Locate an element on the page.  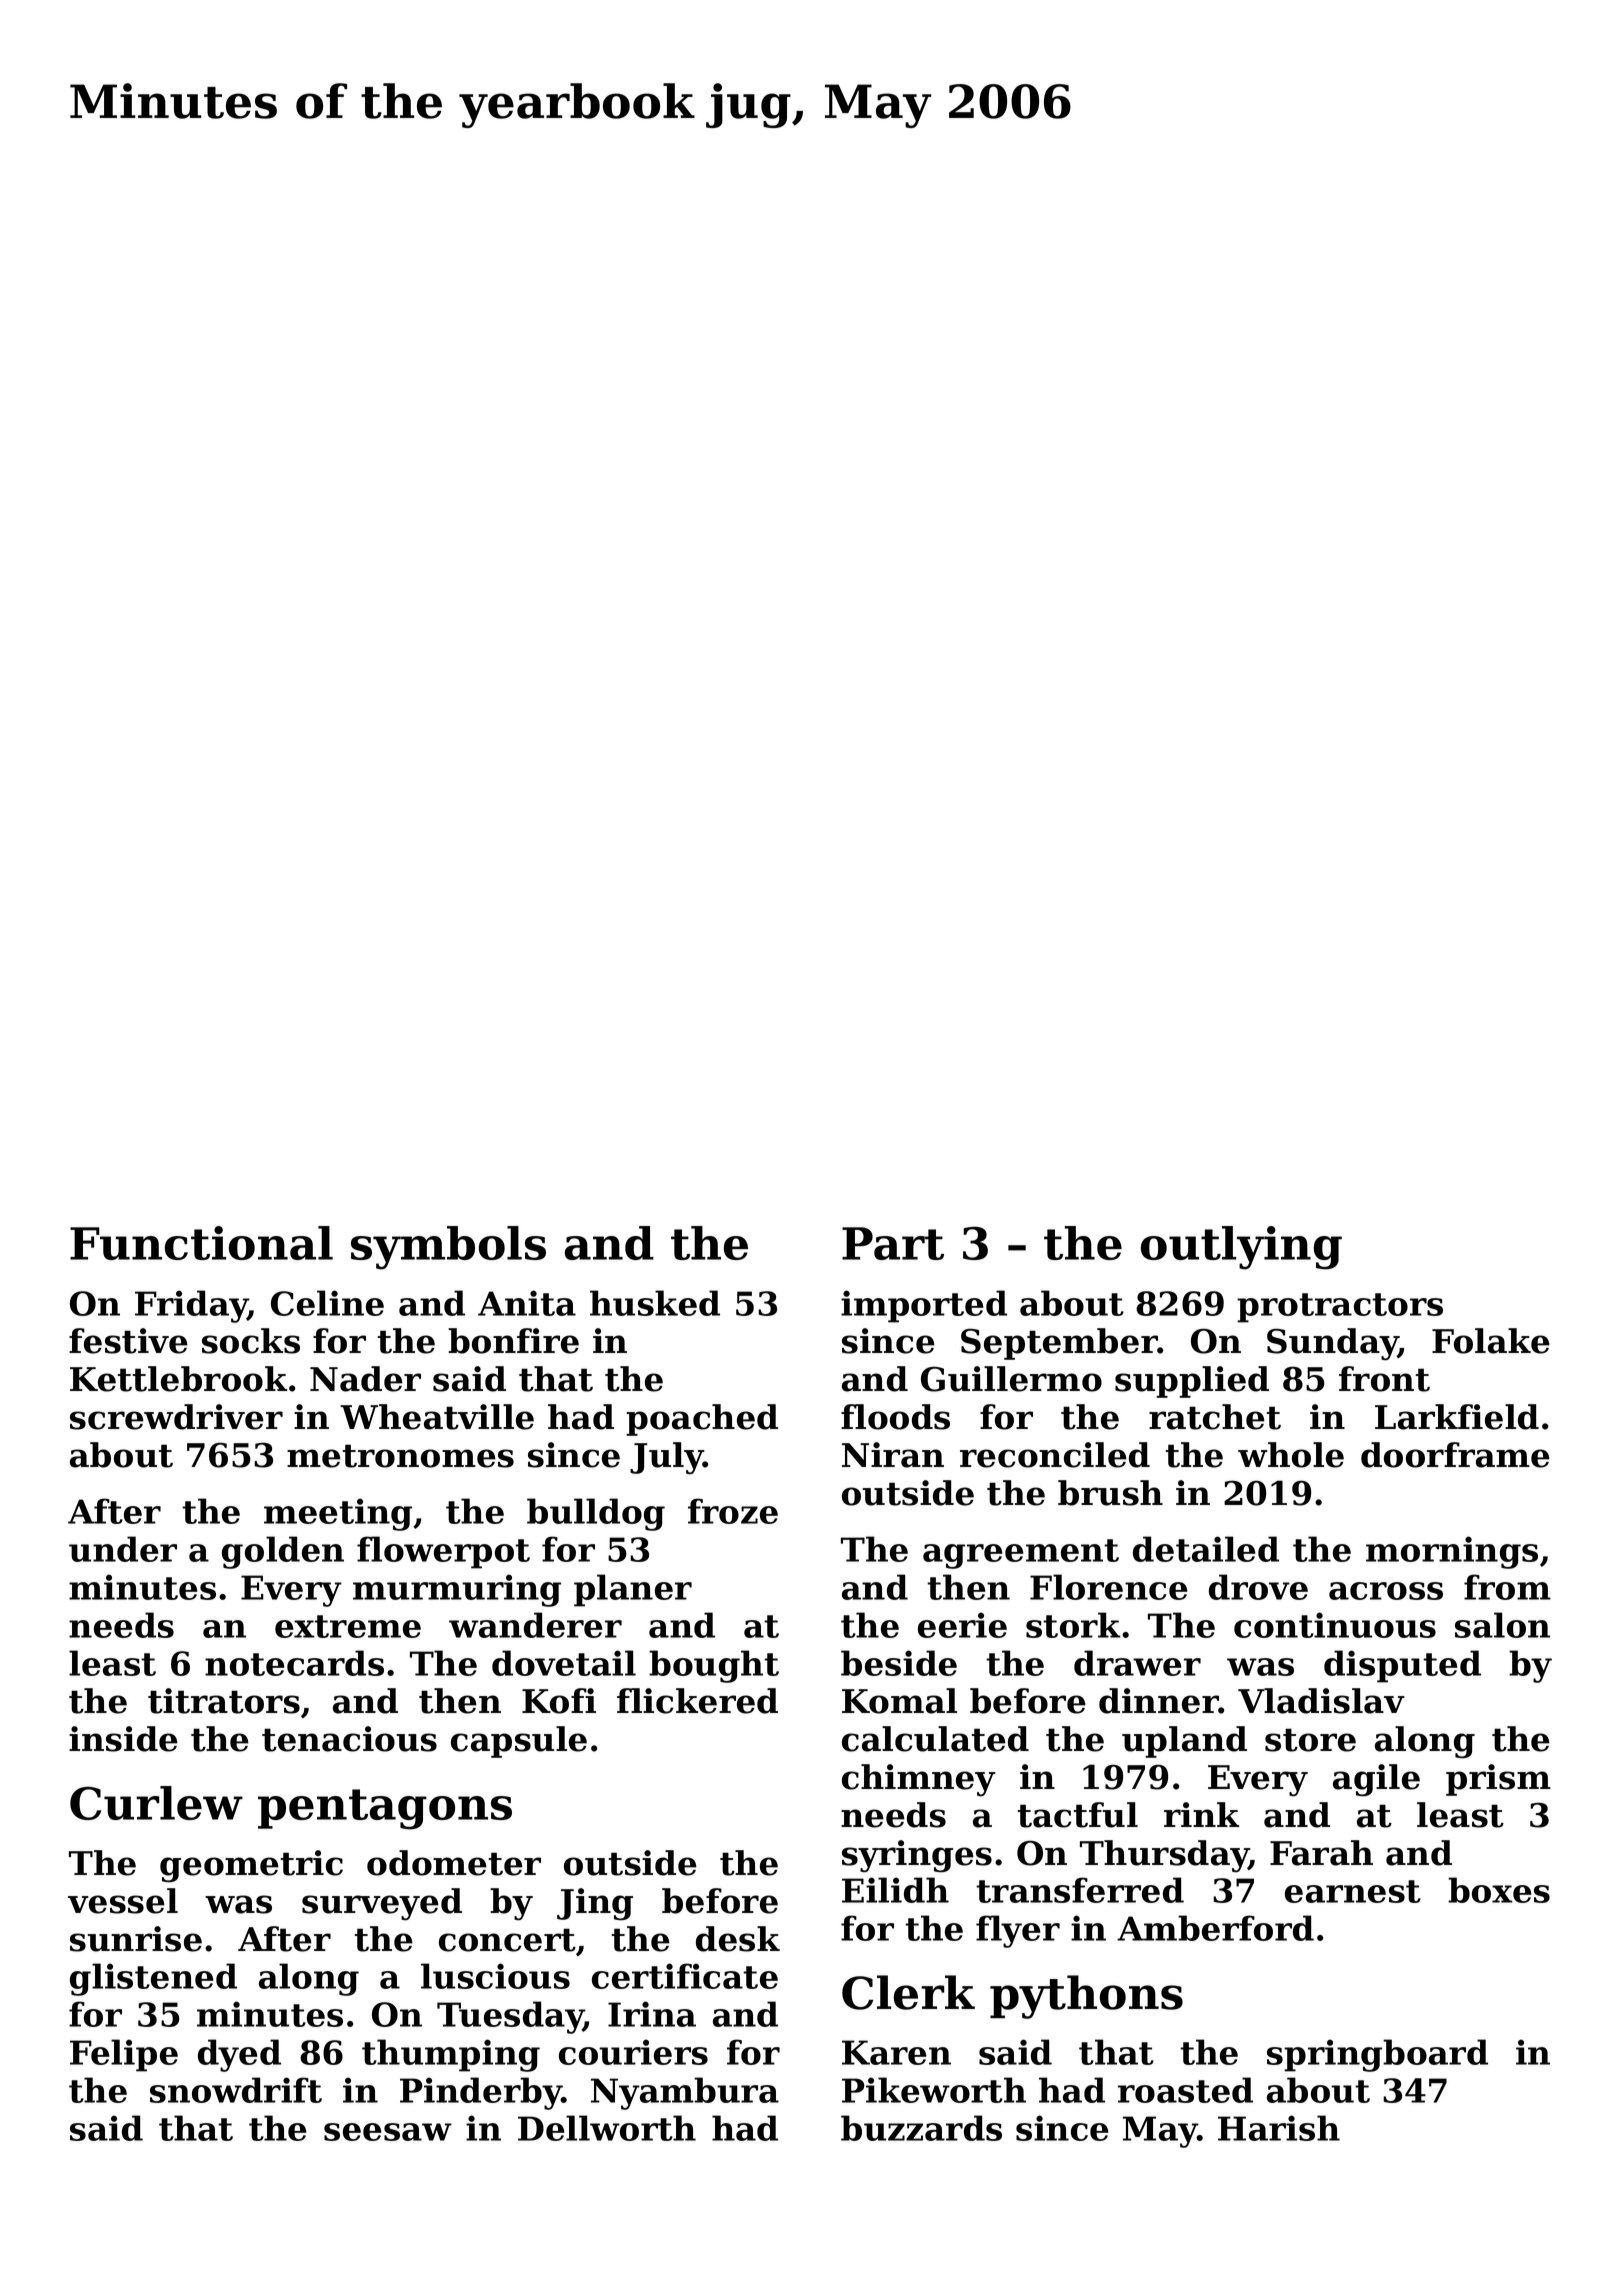
upland is located at coordinates (1184, 1742).
